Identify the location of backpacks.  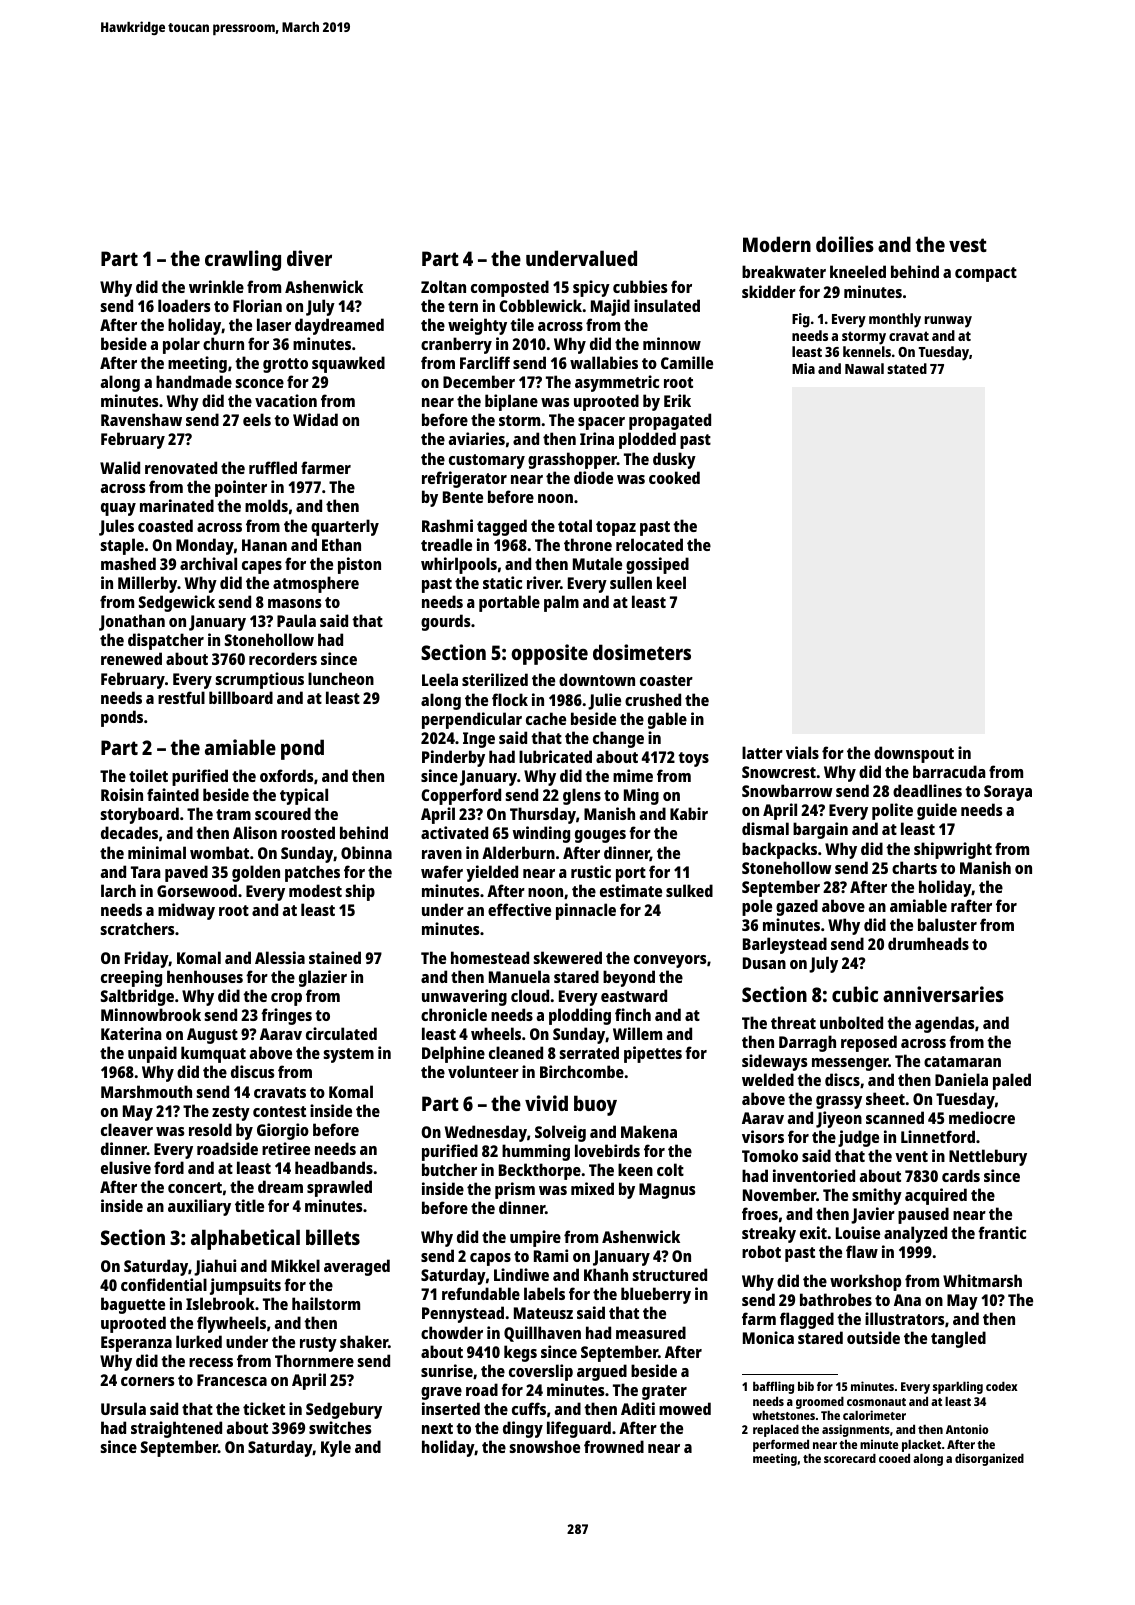
(779, 850).
